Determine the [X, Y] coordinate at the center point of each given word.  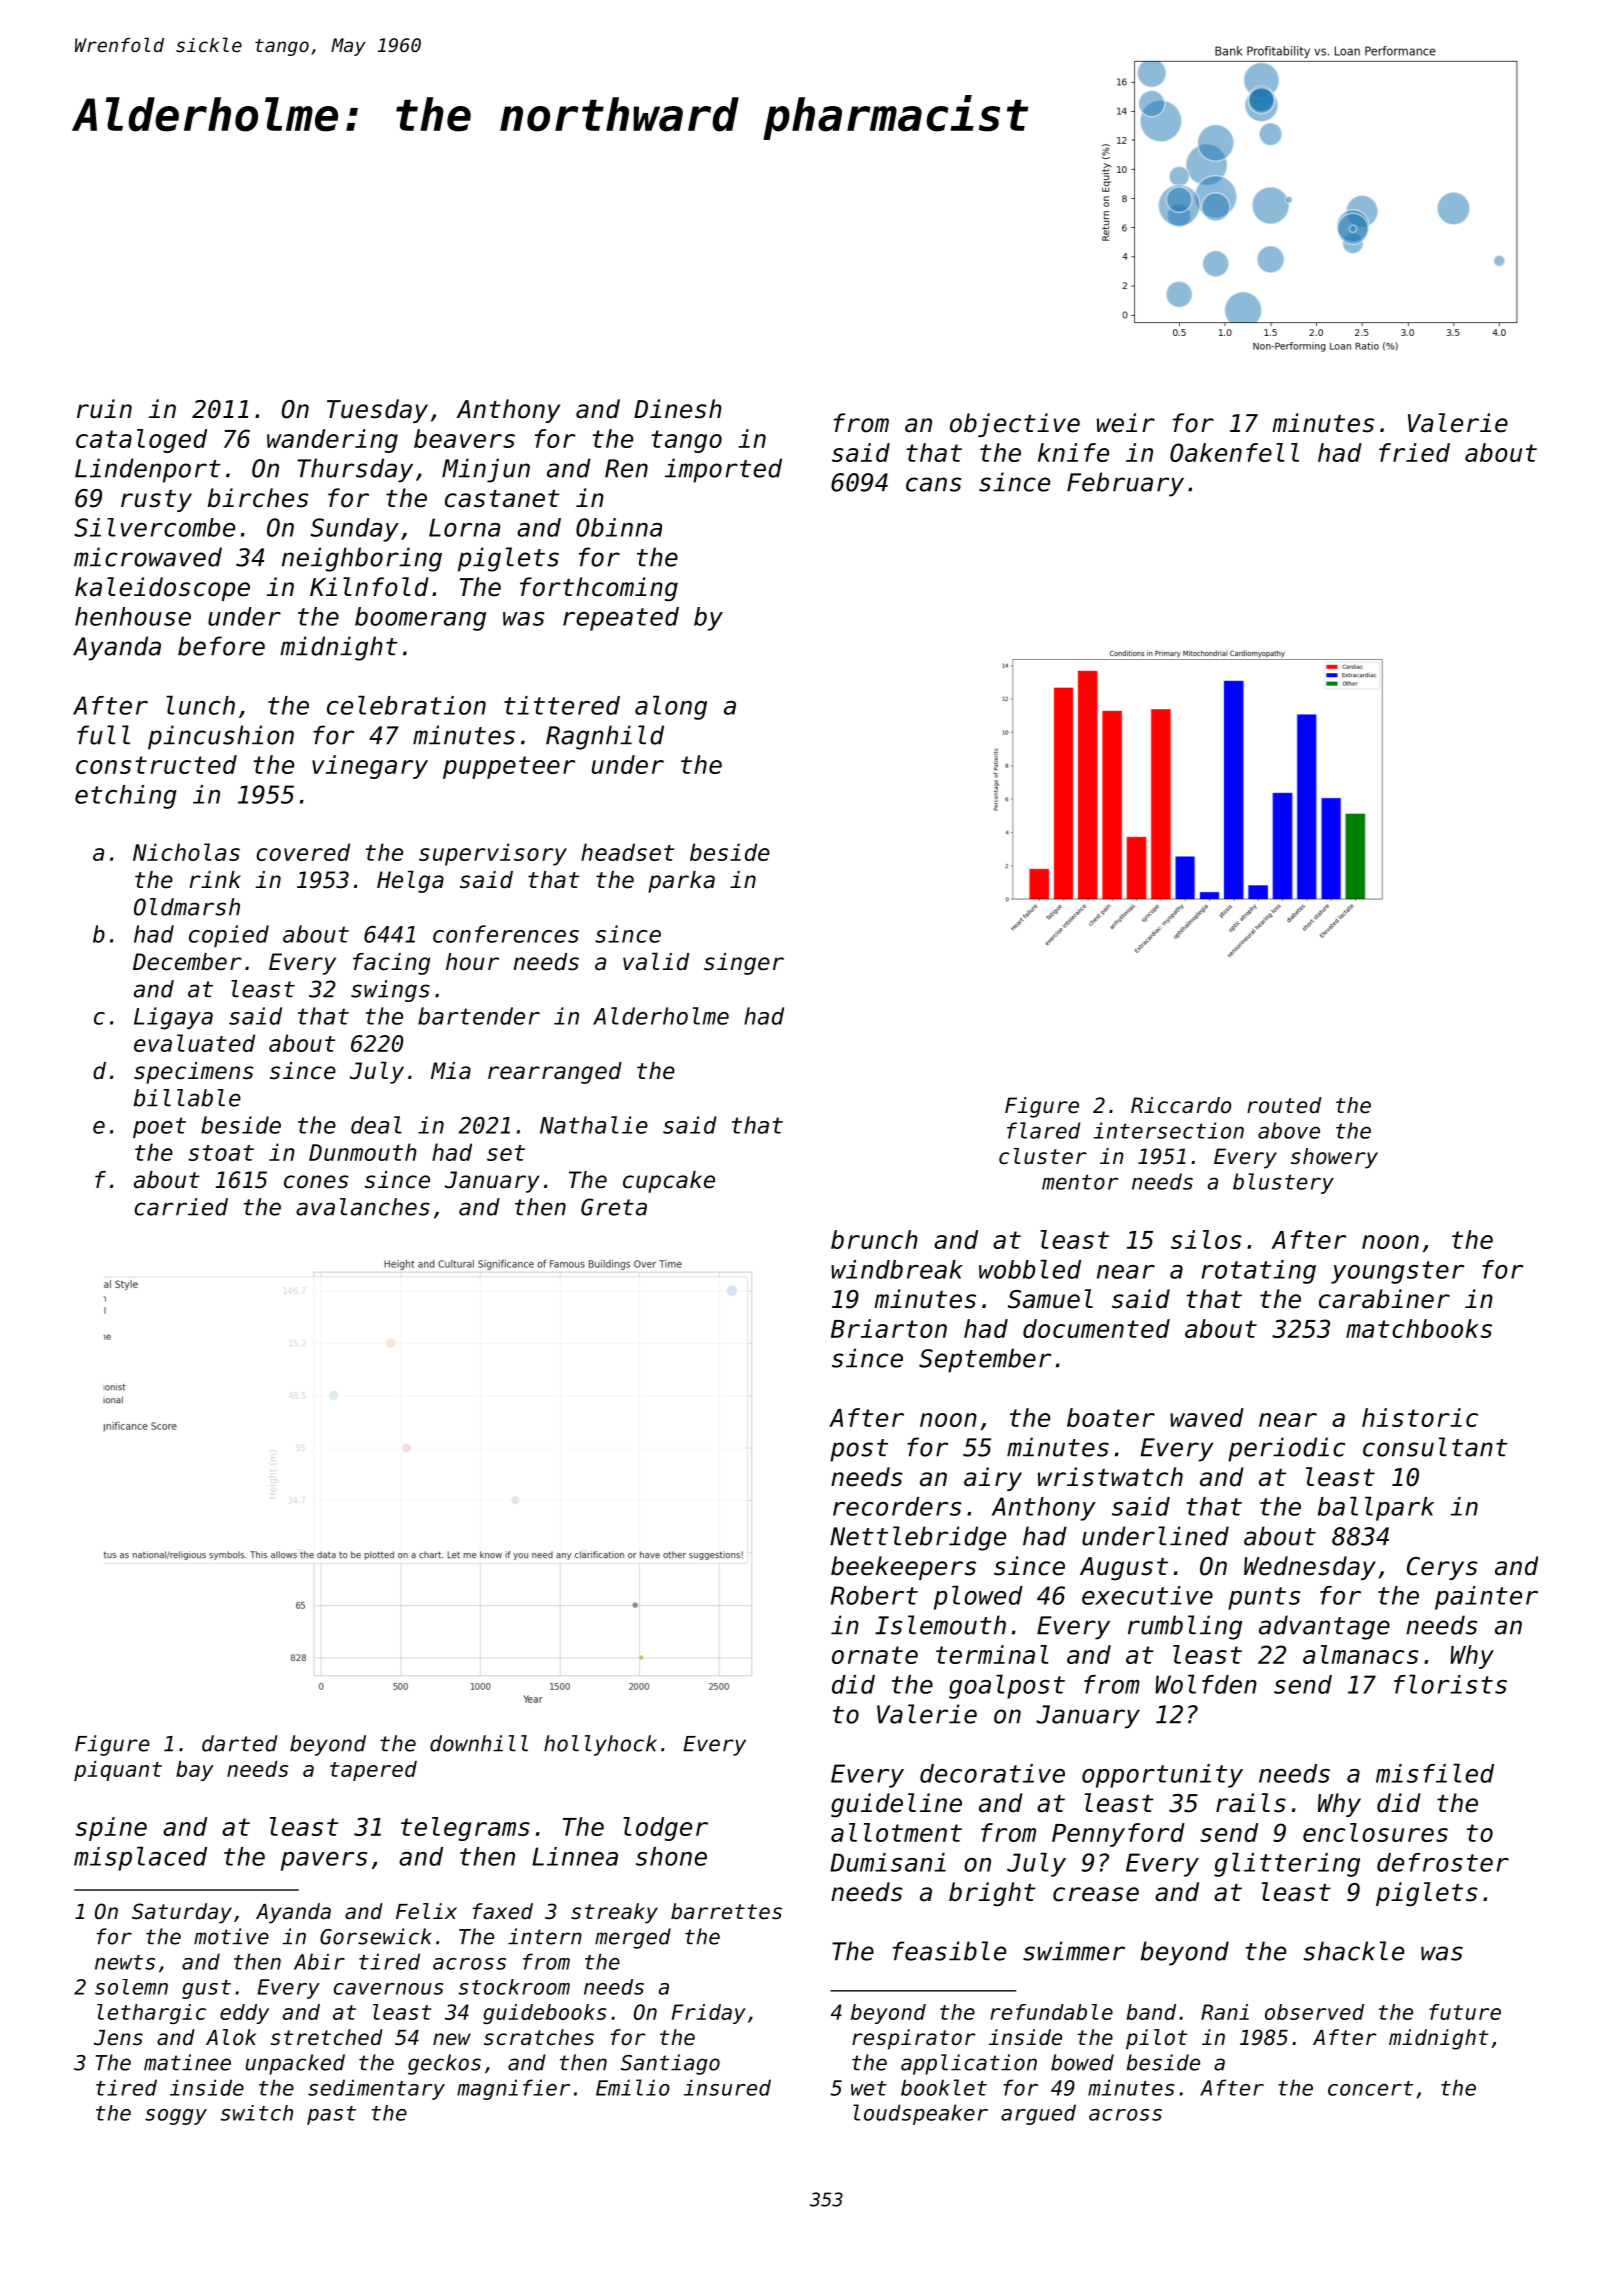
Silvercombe [154, 527]
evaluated [194, 1043]
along [671, 707]
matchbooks [1419, 1328]
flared [1043, 1130]
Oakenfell [1234, 452]
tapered [373, 1770]
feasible [949, 1951]
